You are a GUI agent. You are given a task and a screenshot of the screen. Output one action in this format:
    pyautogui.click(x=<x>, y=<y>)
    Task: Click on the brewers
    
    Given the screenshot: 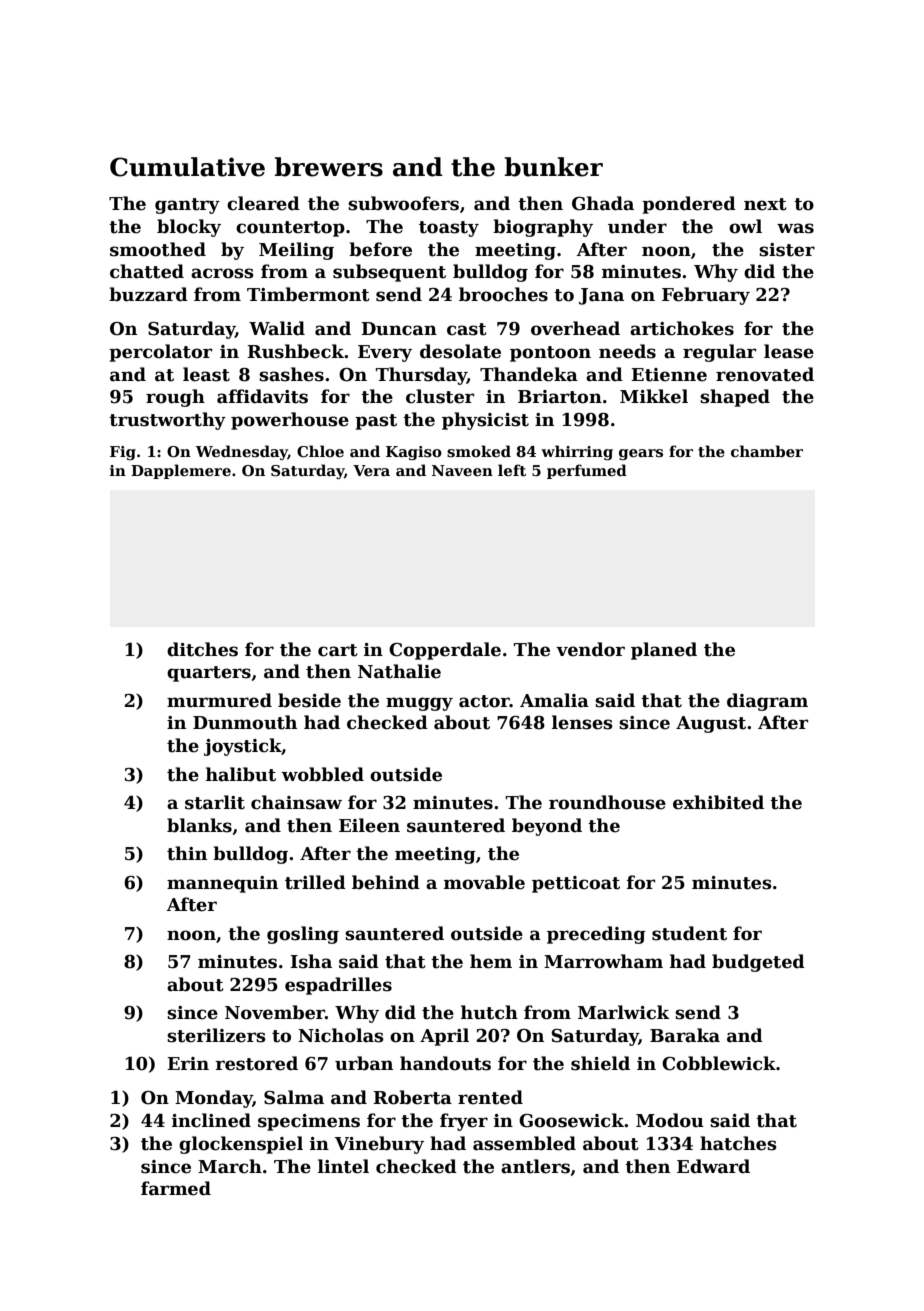 What is the action you would take?
    pyautogui.click(x=329, y=167)
